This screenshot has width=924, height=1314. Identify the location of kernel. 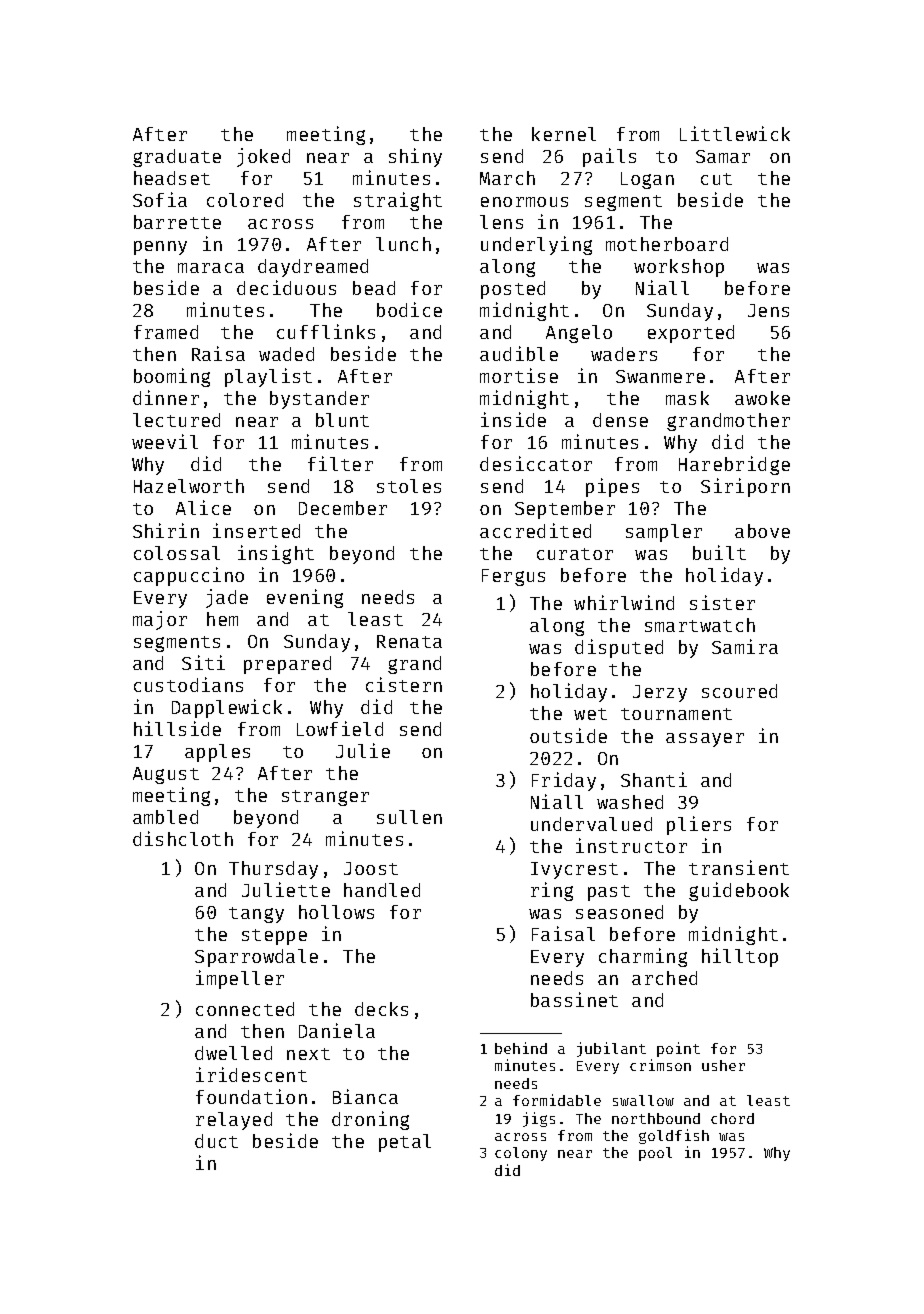
(564, 134).
